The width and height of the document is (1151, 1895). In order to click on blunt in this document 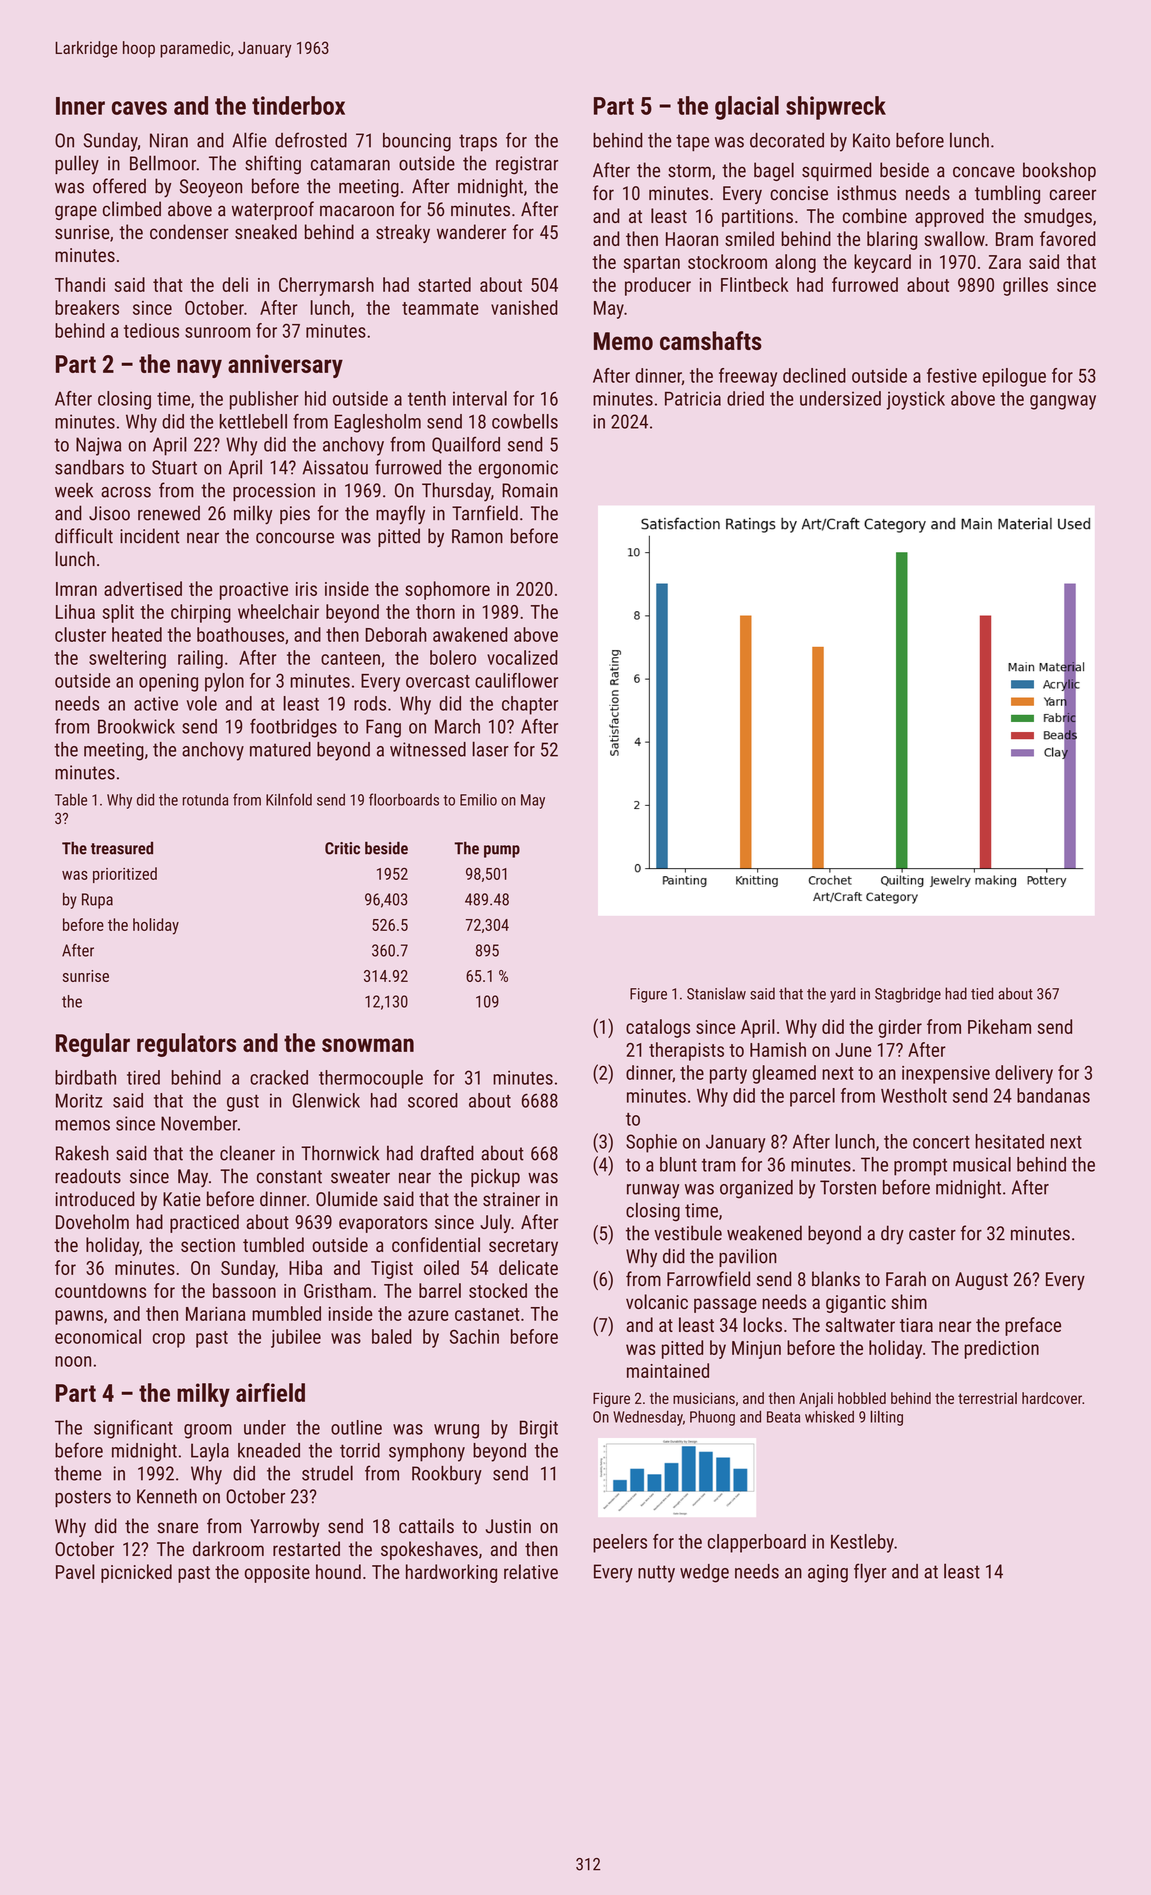, I will do `click(678, 1164)`.
